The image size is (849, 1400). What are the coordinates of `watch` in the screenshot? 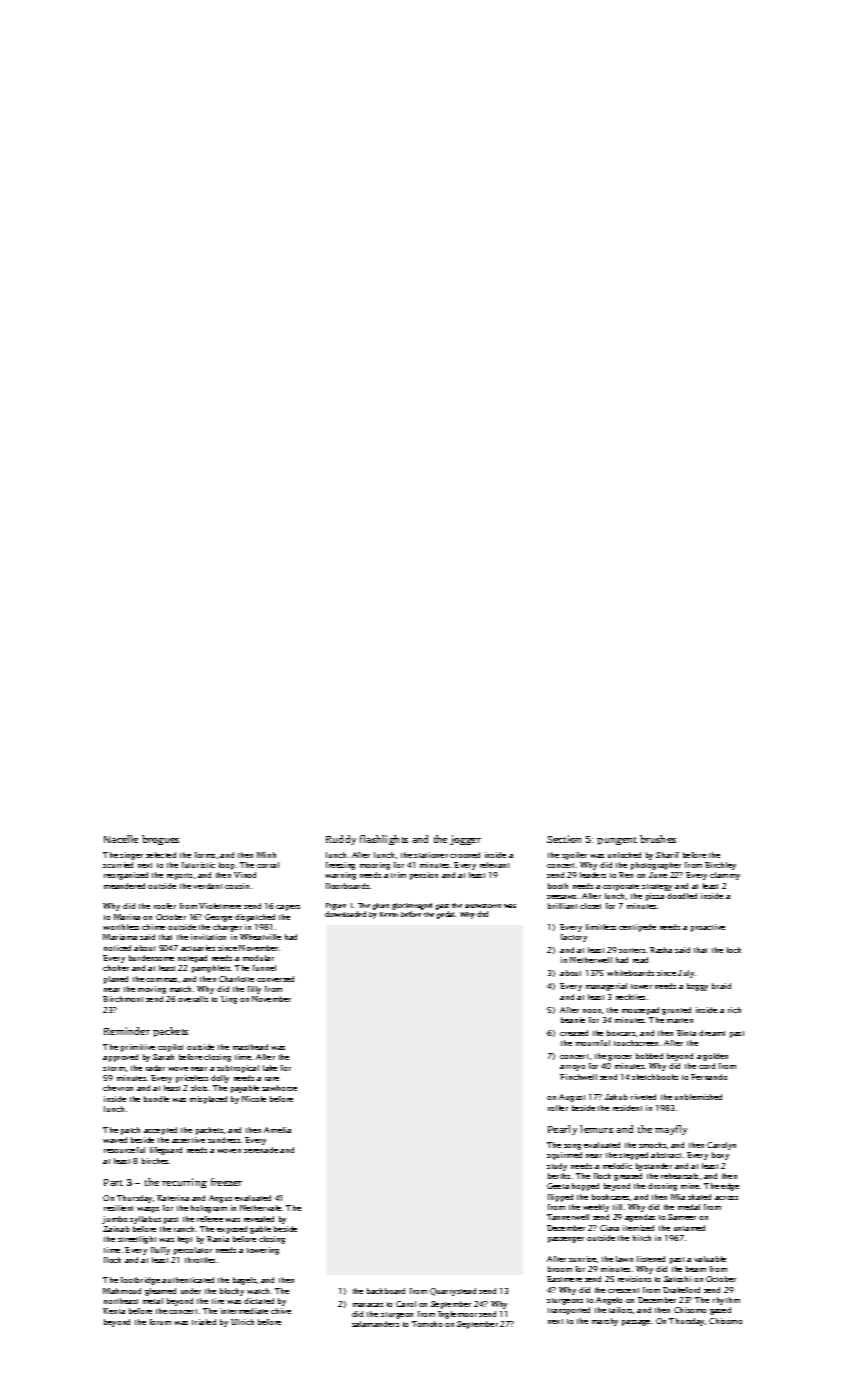 It's located at (258, 1291).
